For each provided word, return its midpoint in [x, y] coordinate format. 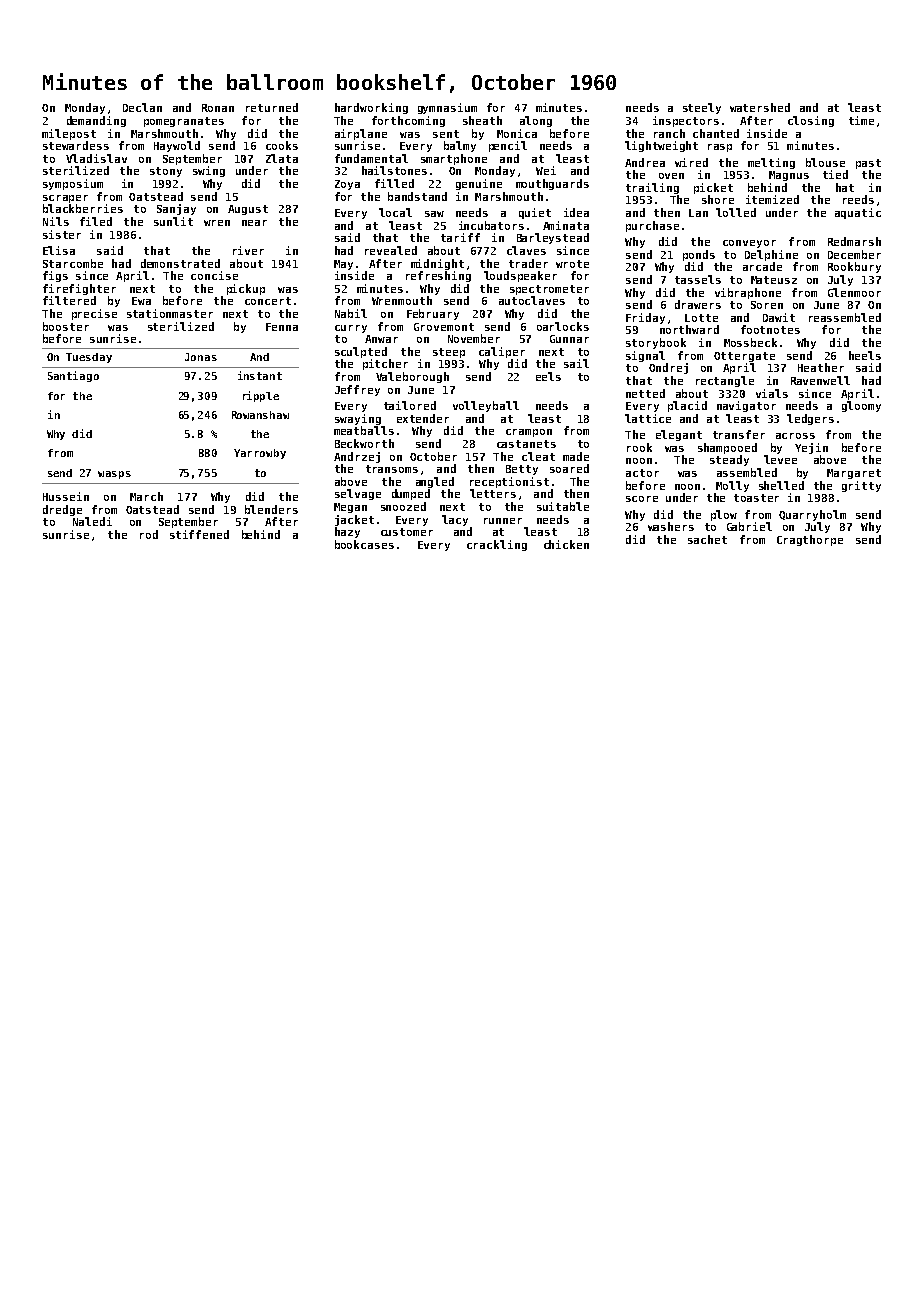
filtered [69, 300]
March [146, 496]
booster [66, 326]
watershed [760, 107]
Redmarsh [854, 241]
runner [503, 521]
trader [528, 263]
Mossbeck [750, 342]
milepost [69, 134]
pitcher [385, 364]
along [536, 121]
